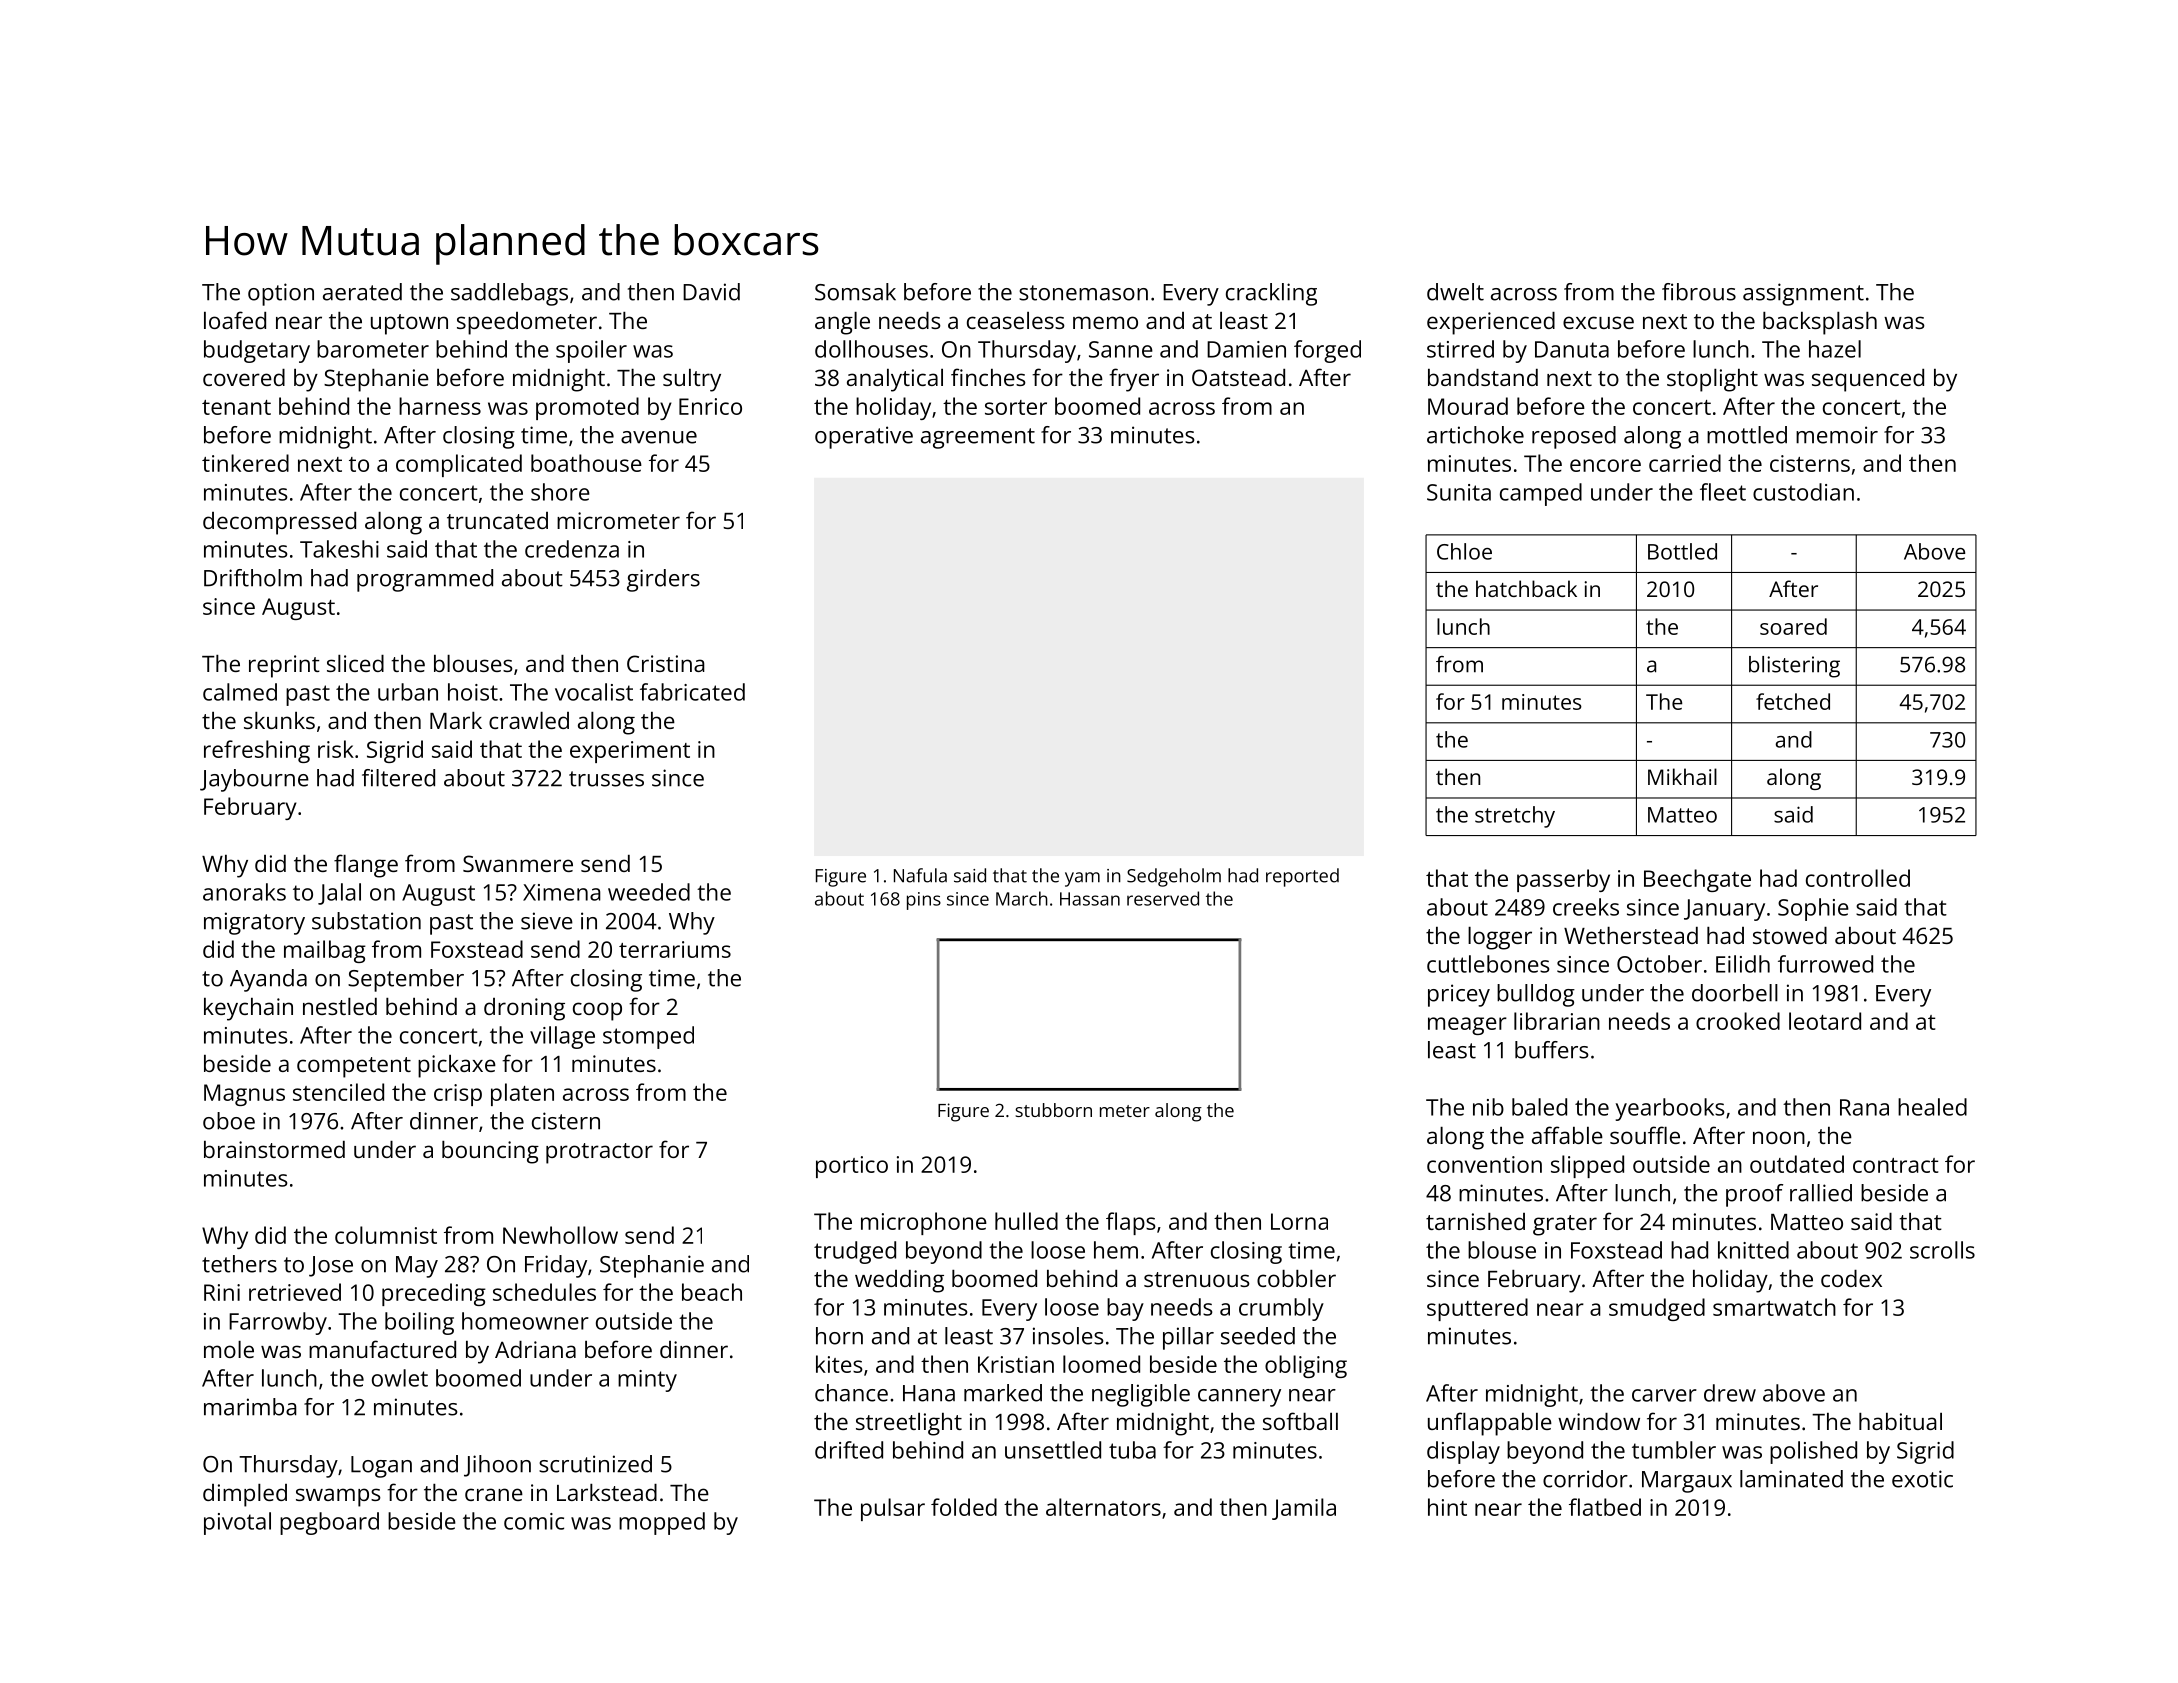 Image resolution: width=2178 pixels, height=1683 pixels. I want to click on Jihoon, so click(497, 1466).
